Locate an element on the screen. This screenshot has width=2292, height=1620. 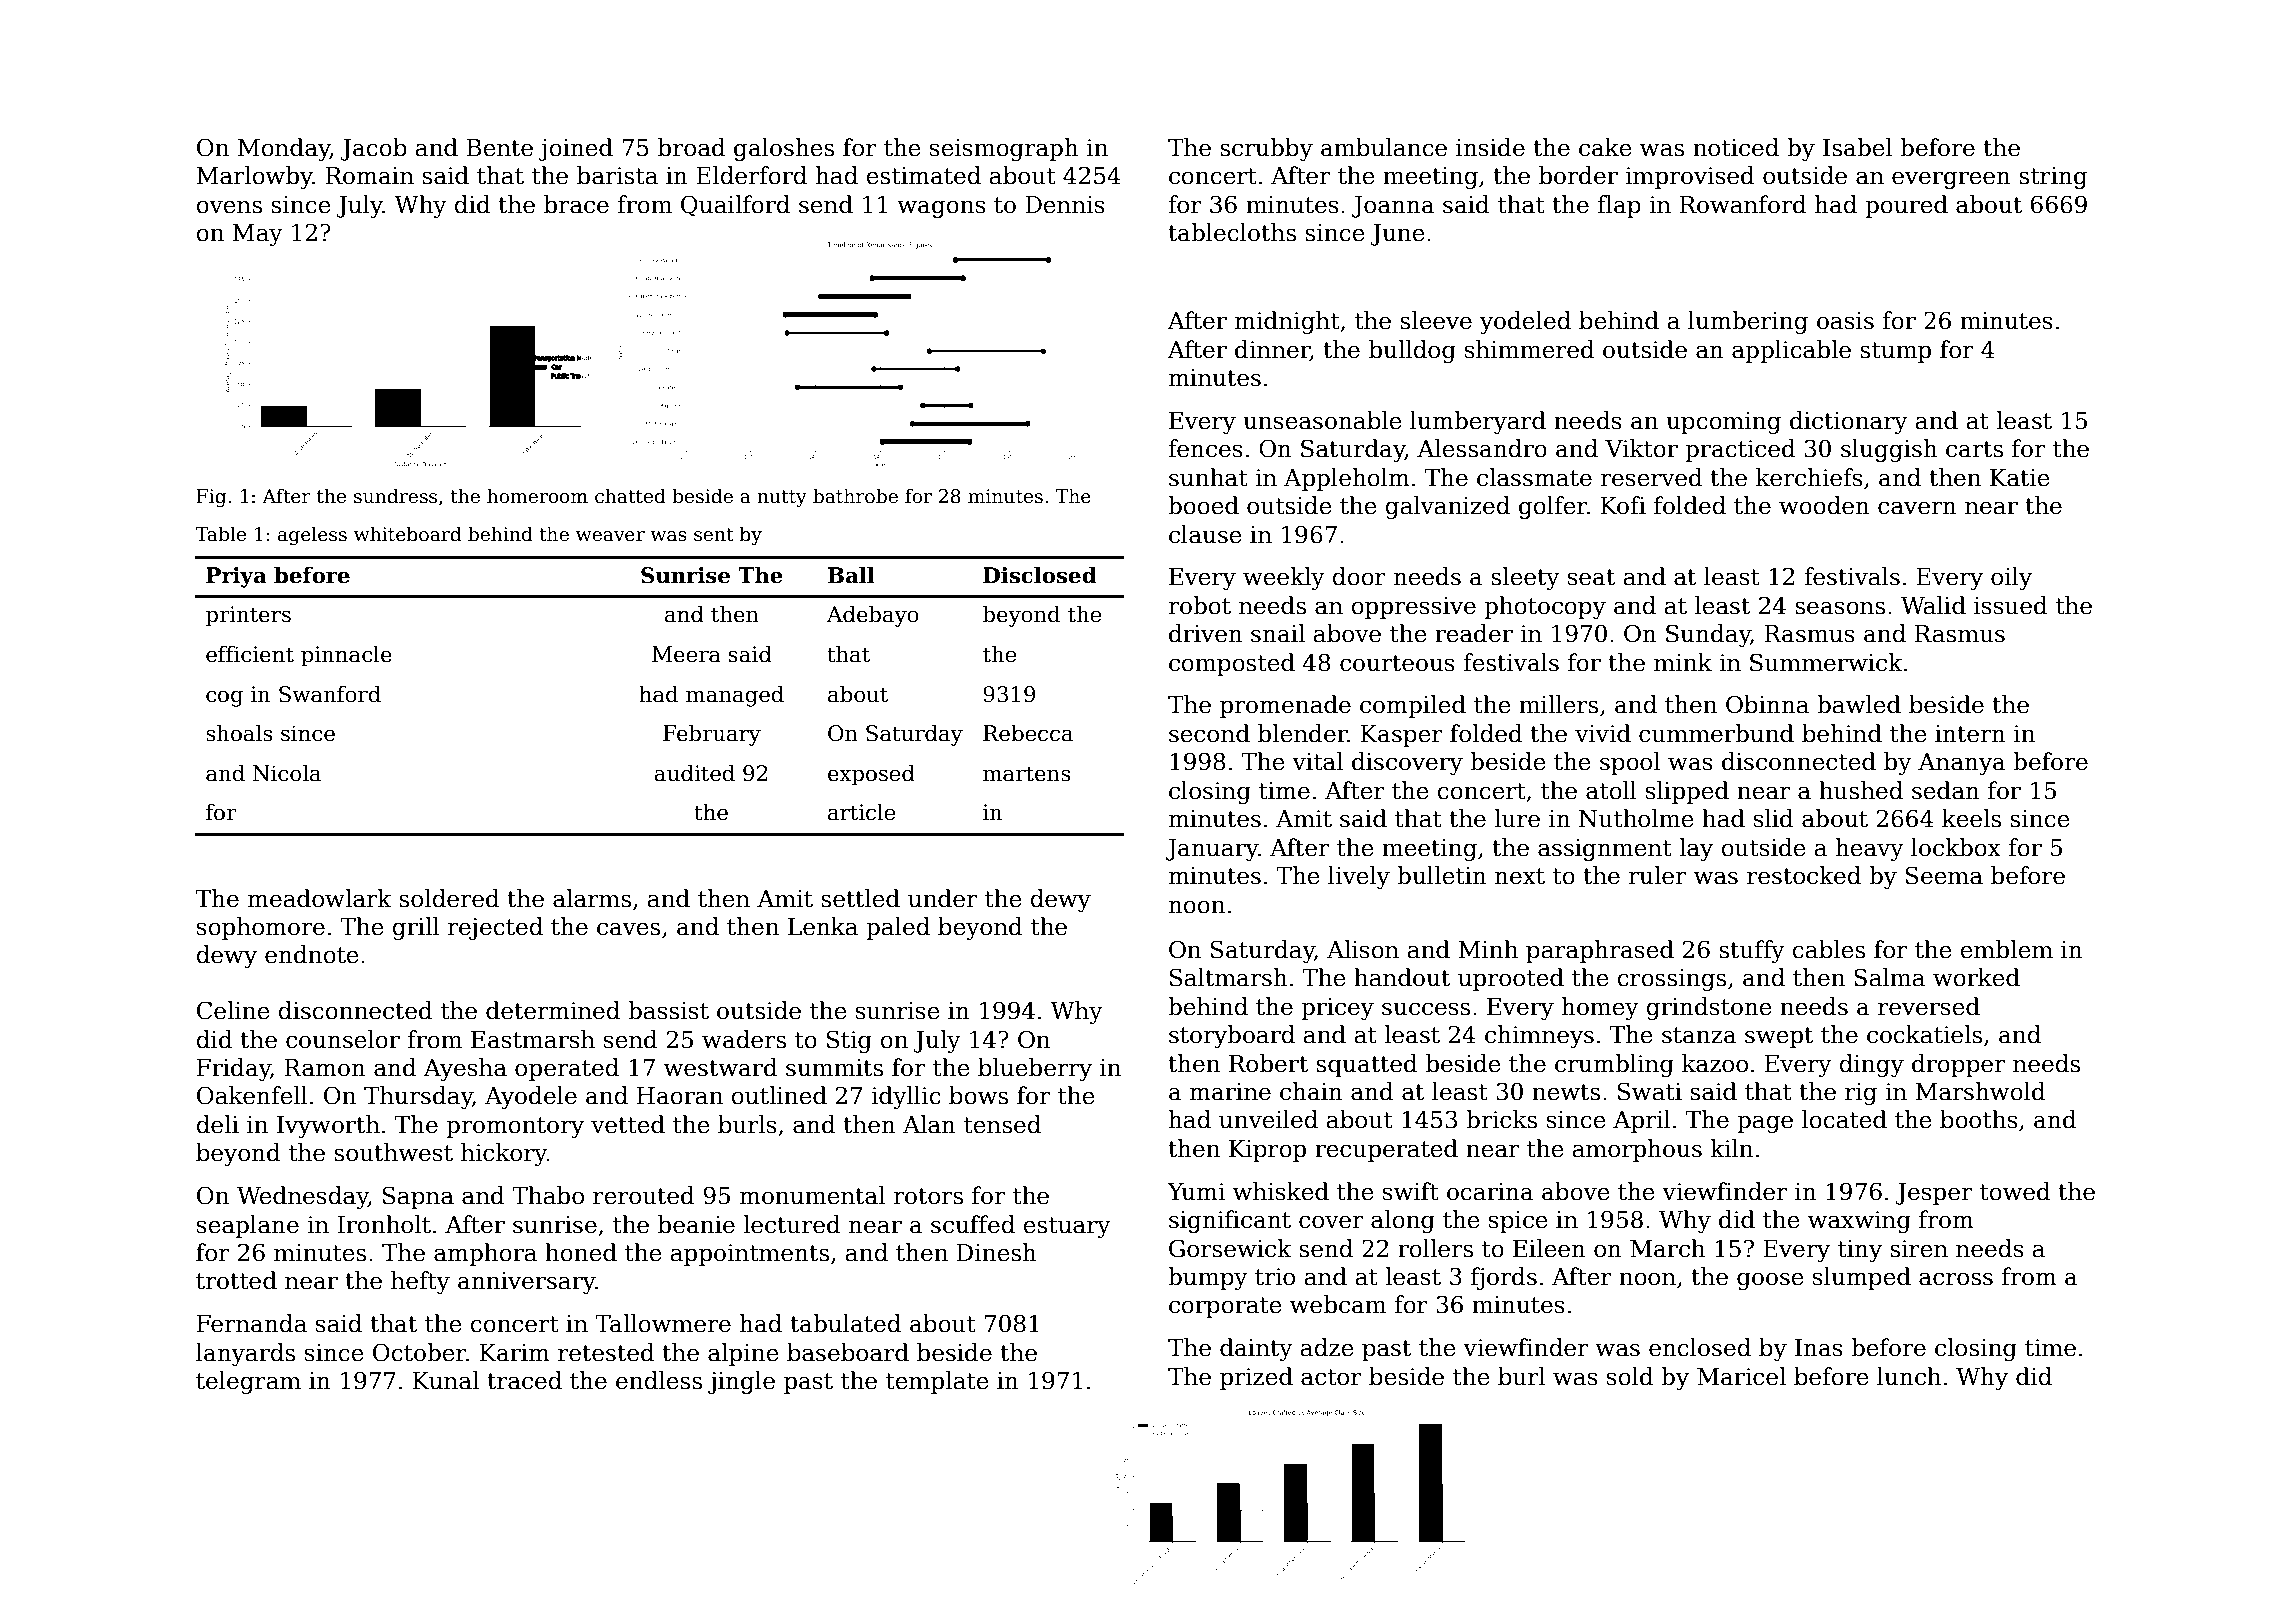
Marshwold is located at coordinates (1980, 1091).
